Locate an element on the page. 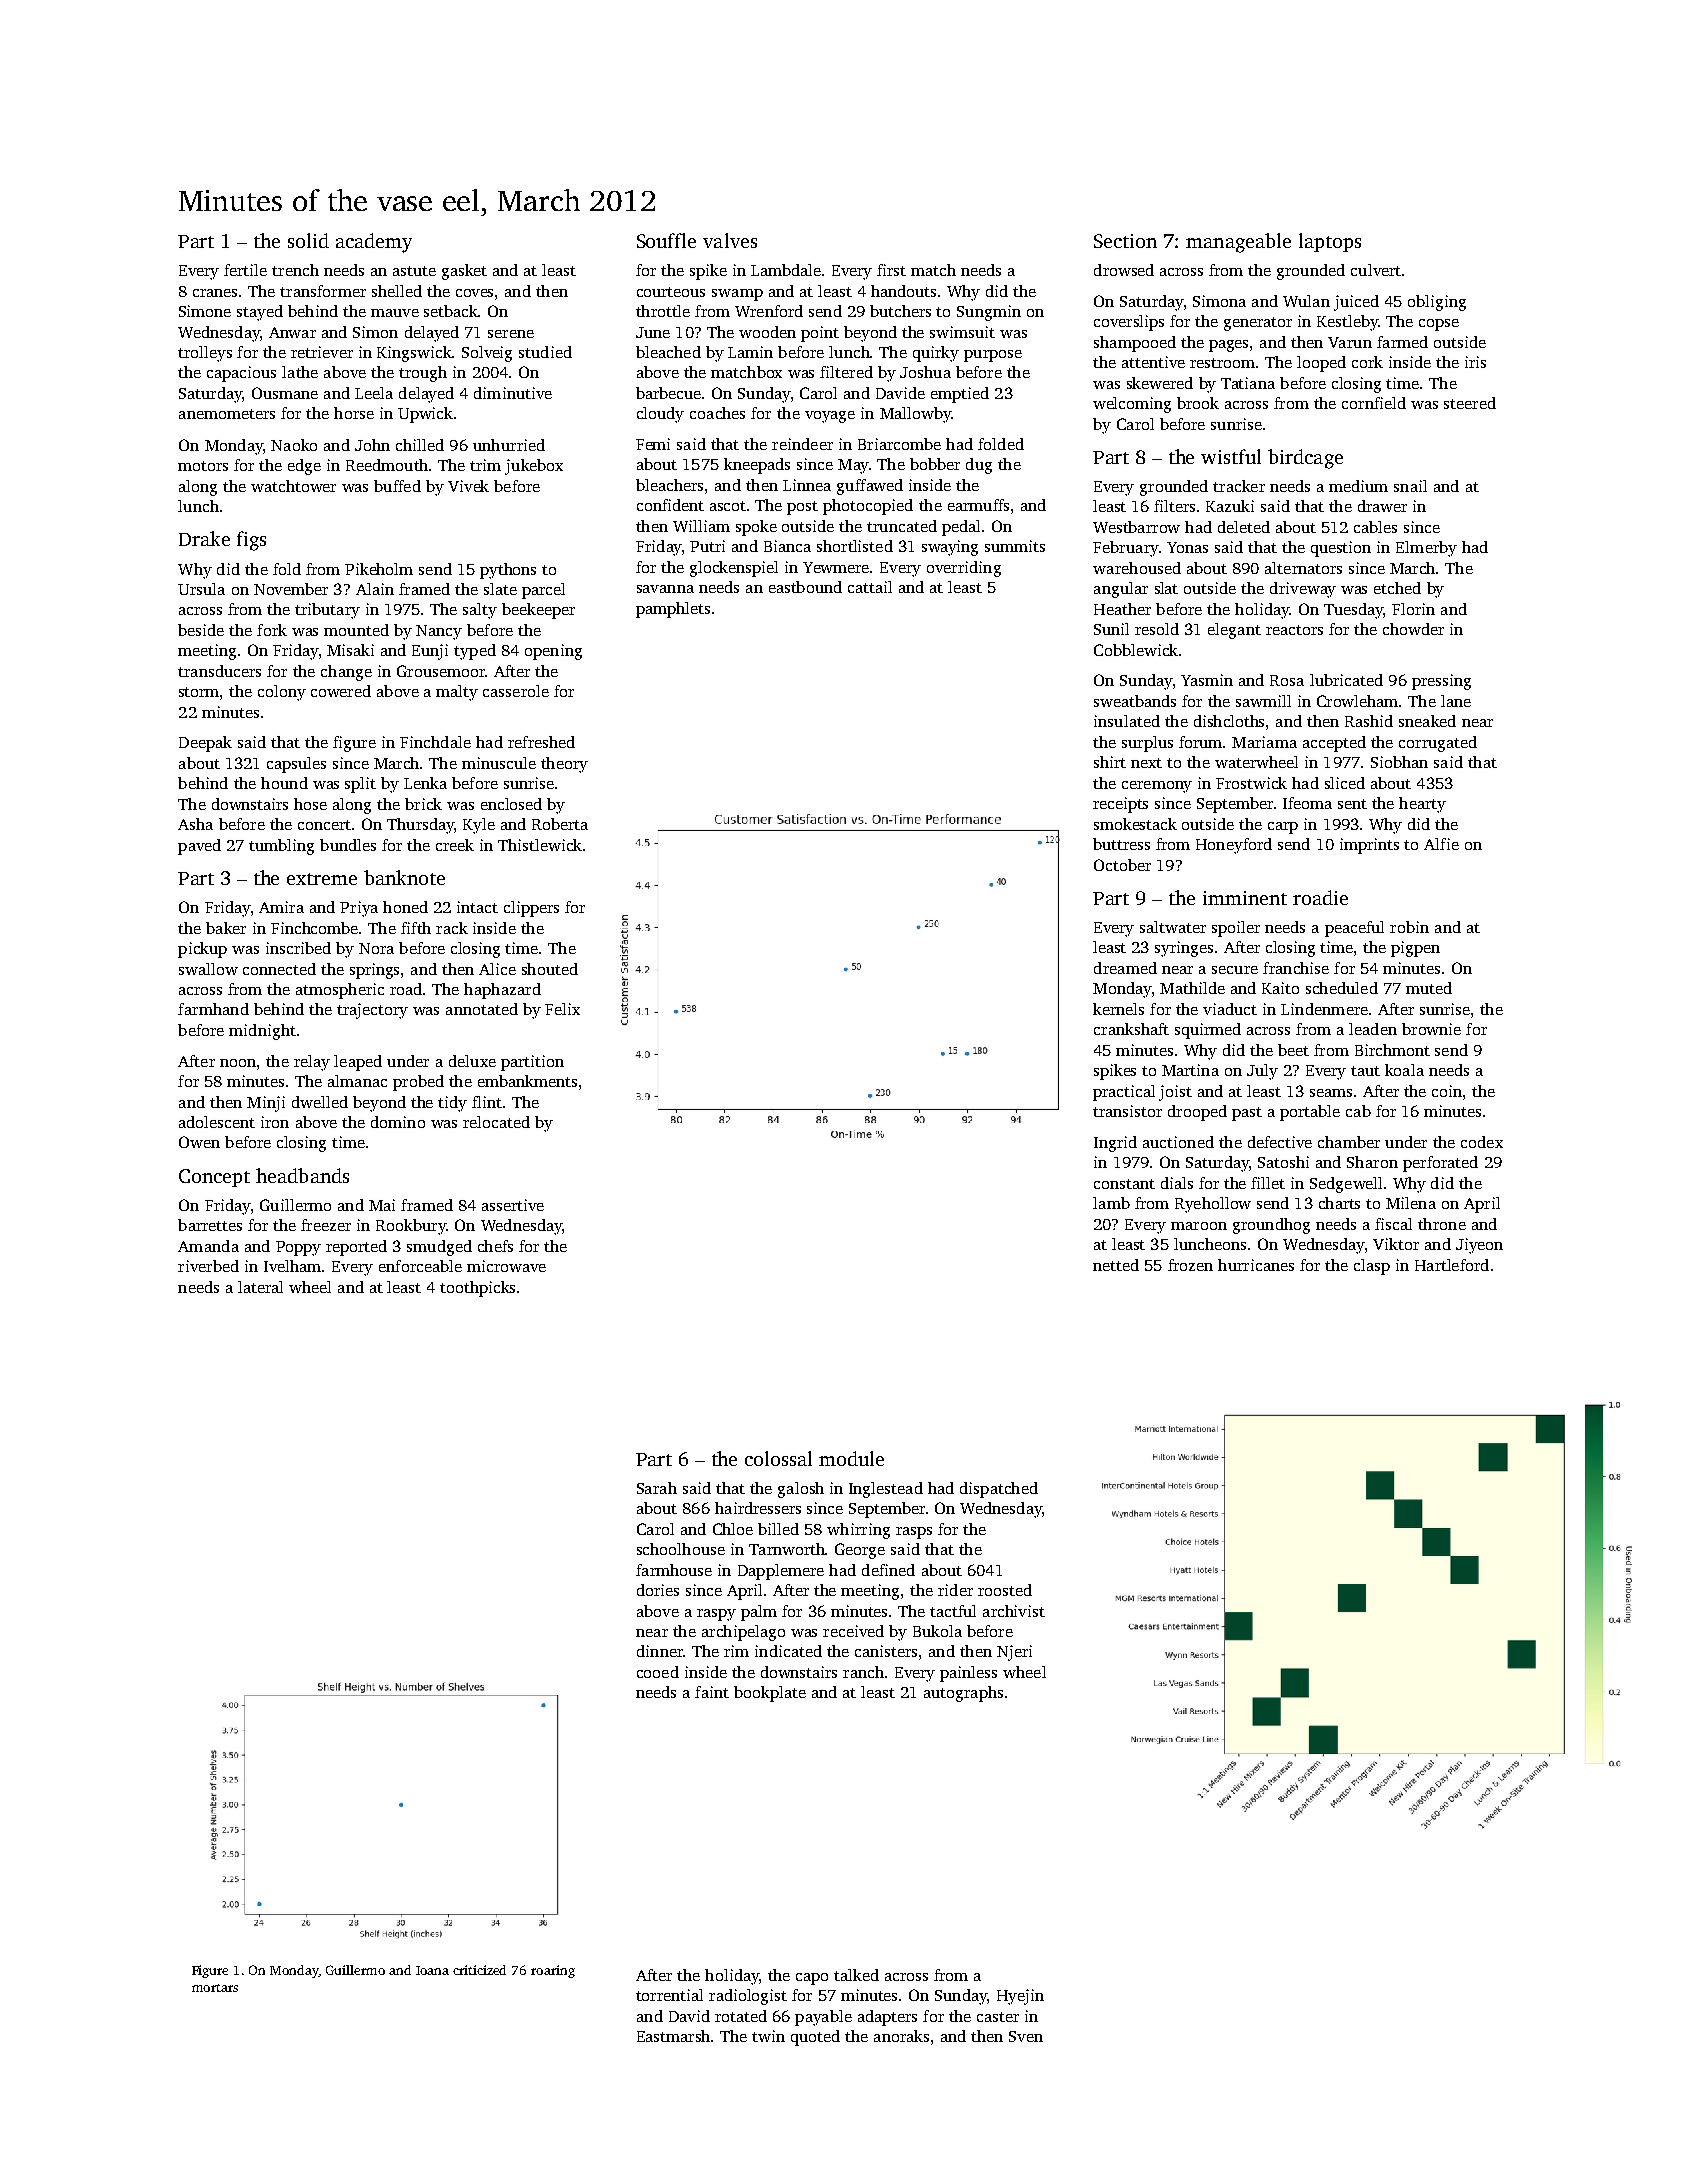  Yonas is located at coordinates (1187, 547).
